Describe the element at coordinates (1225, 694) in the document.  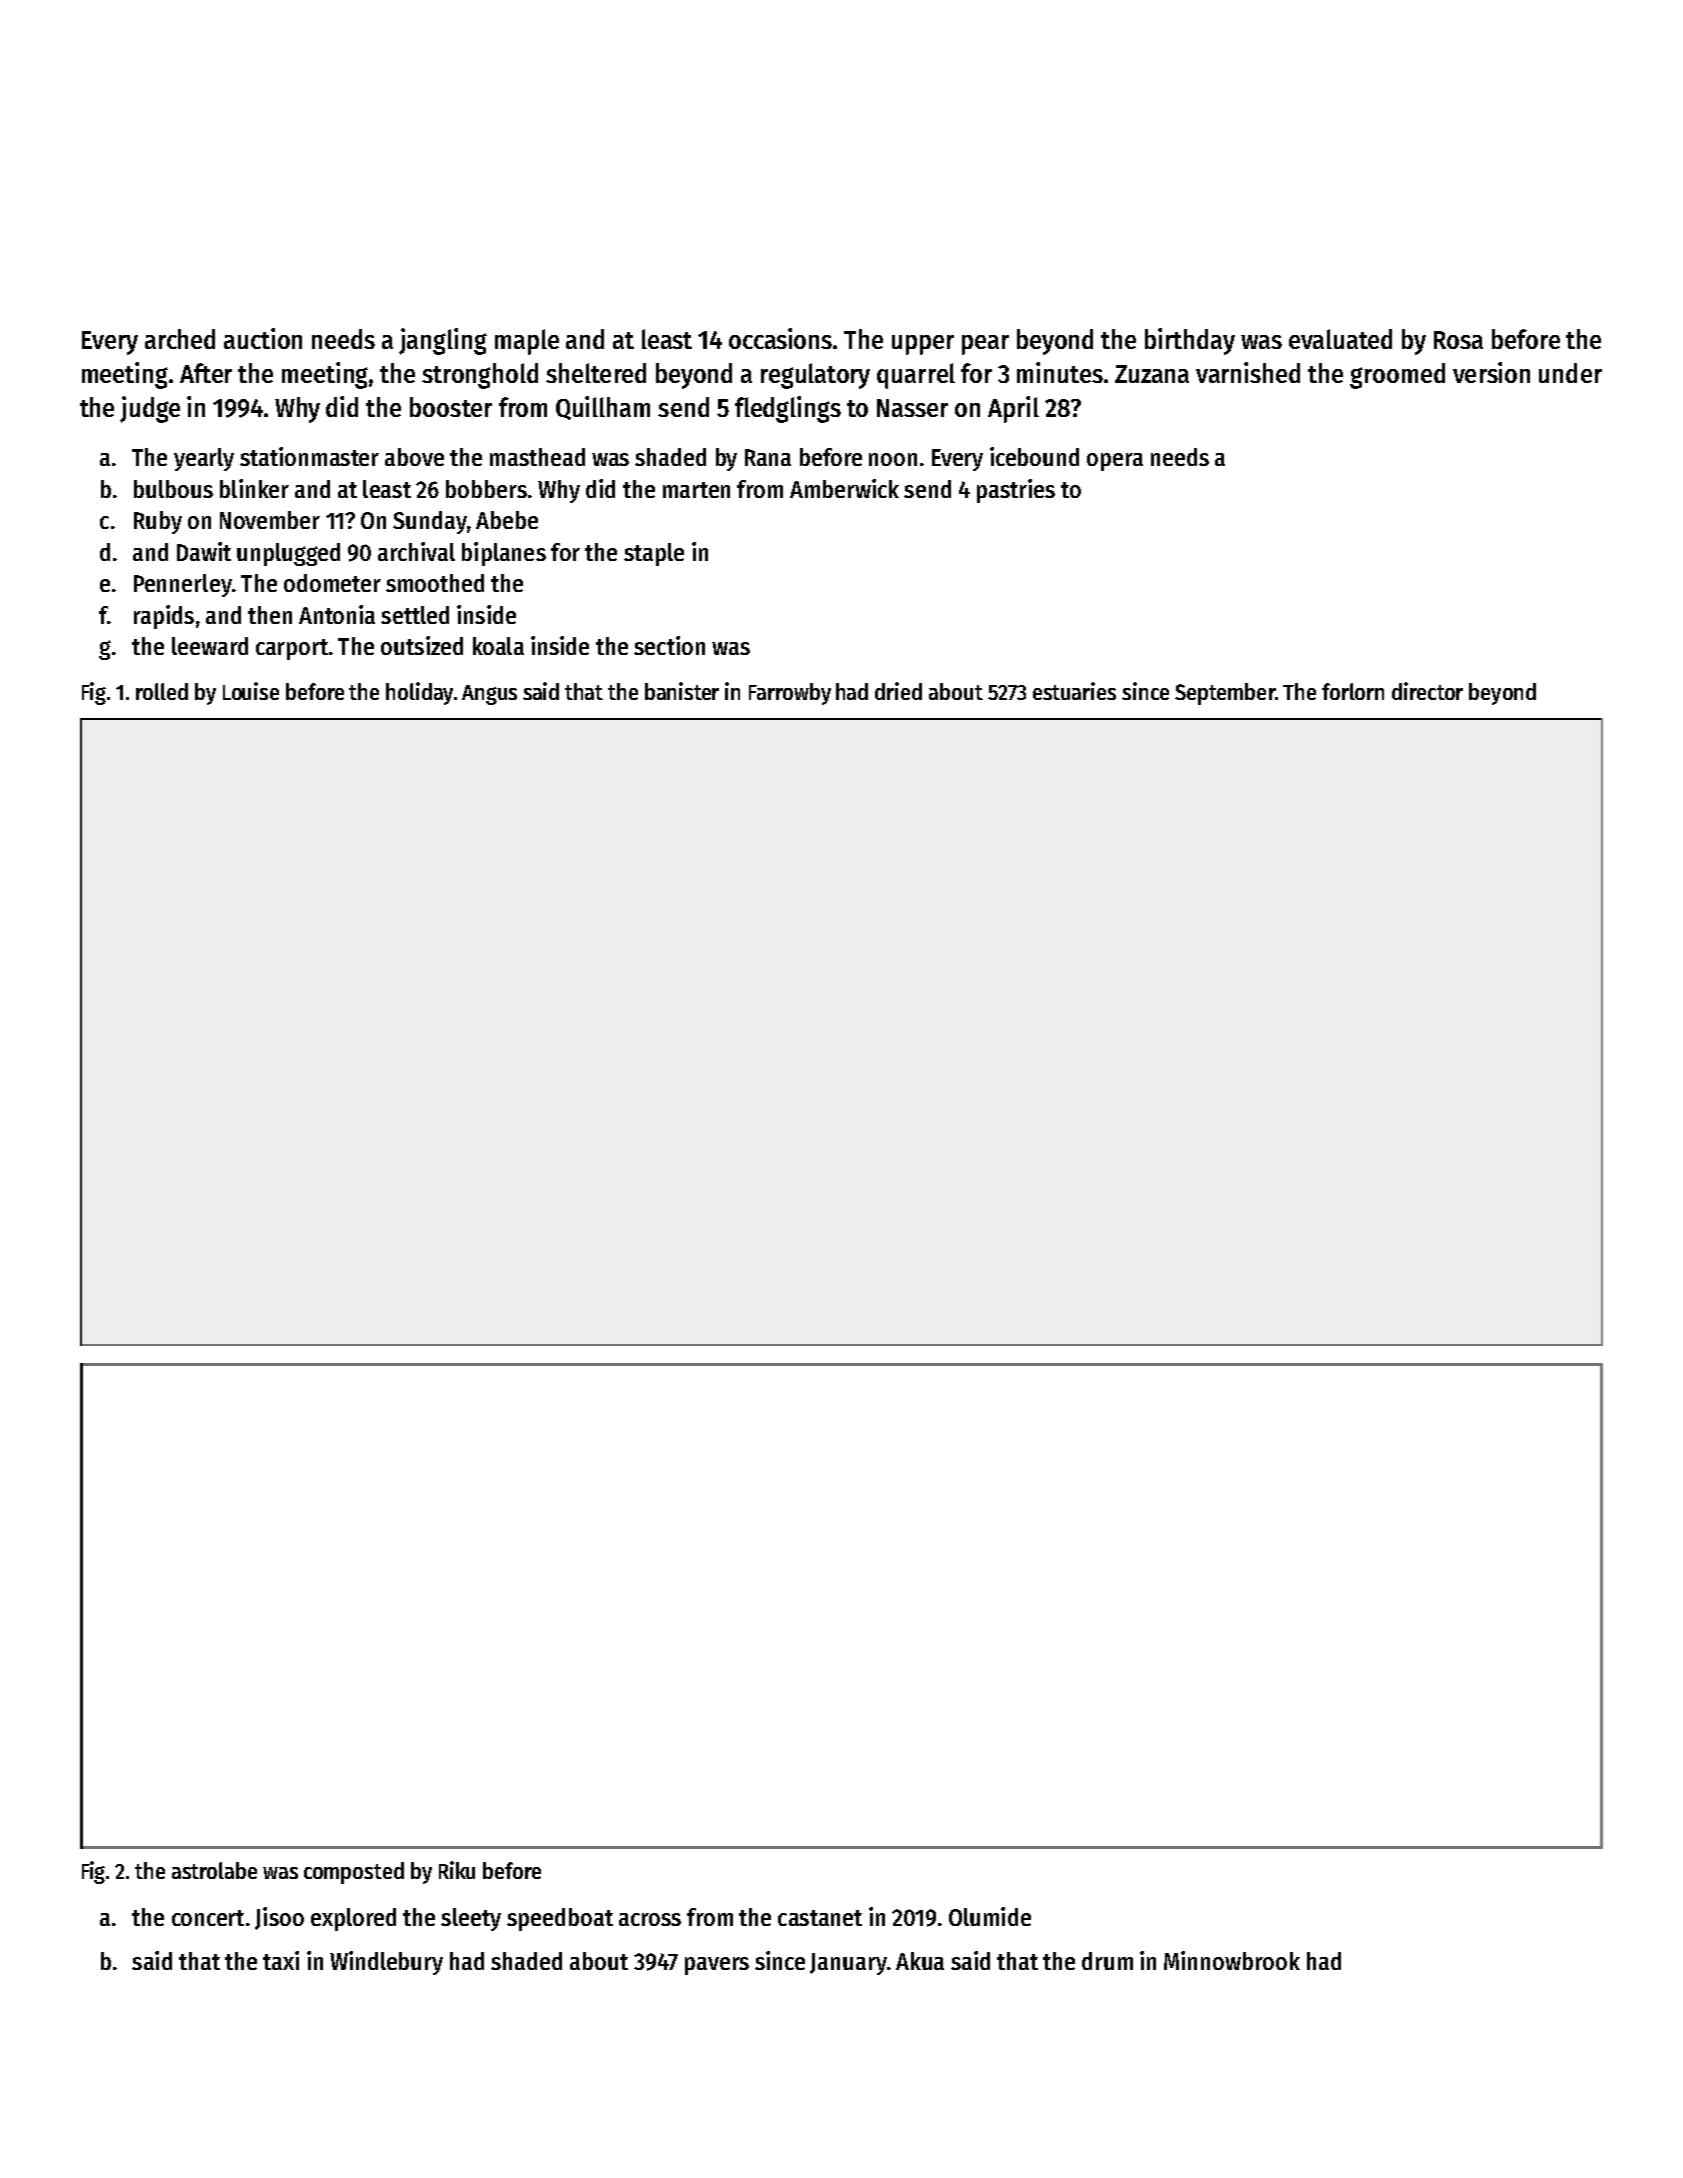
I see `September` at that location.
